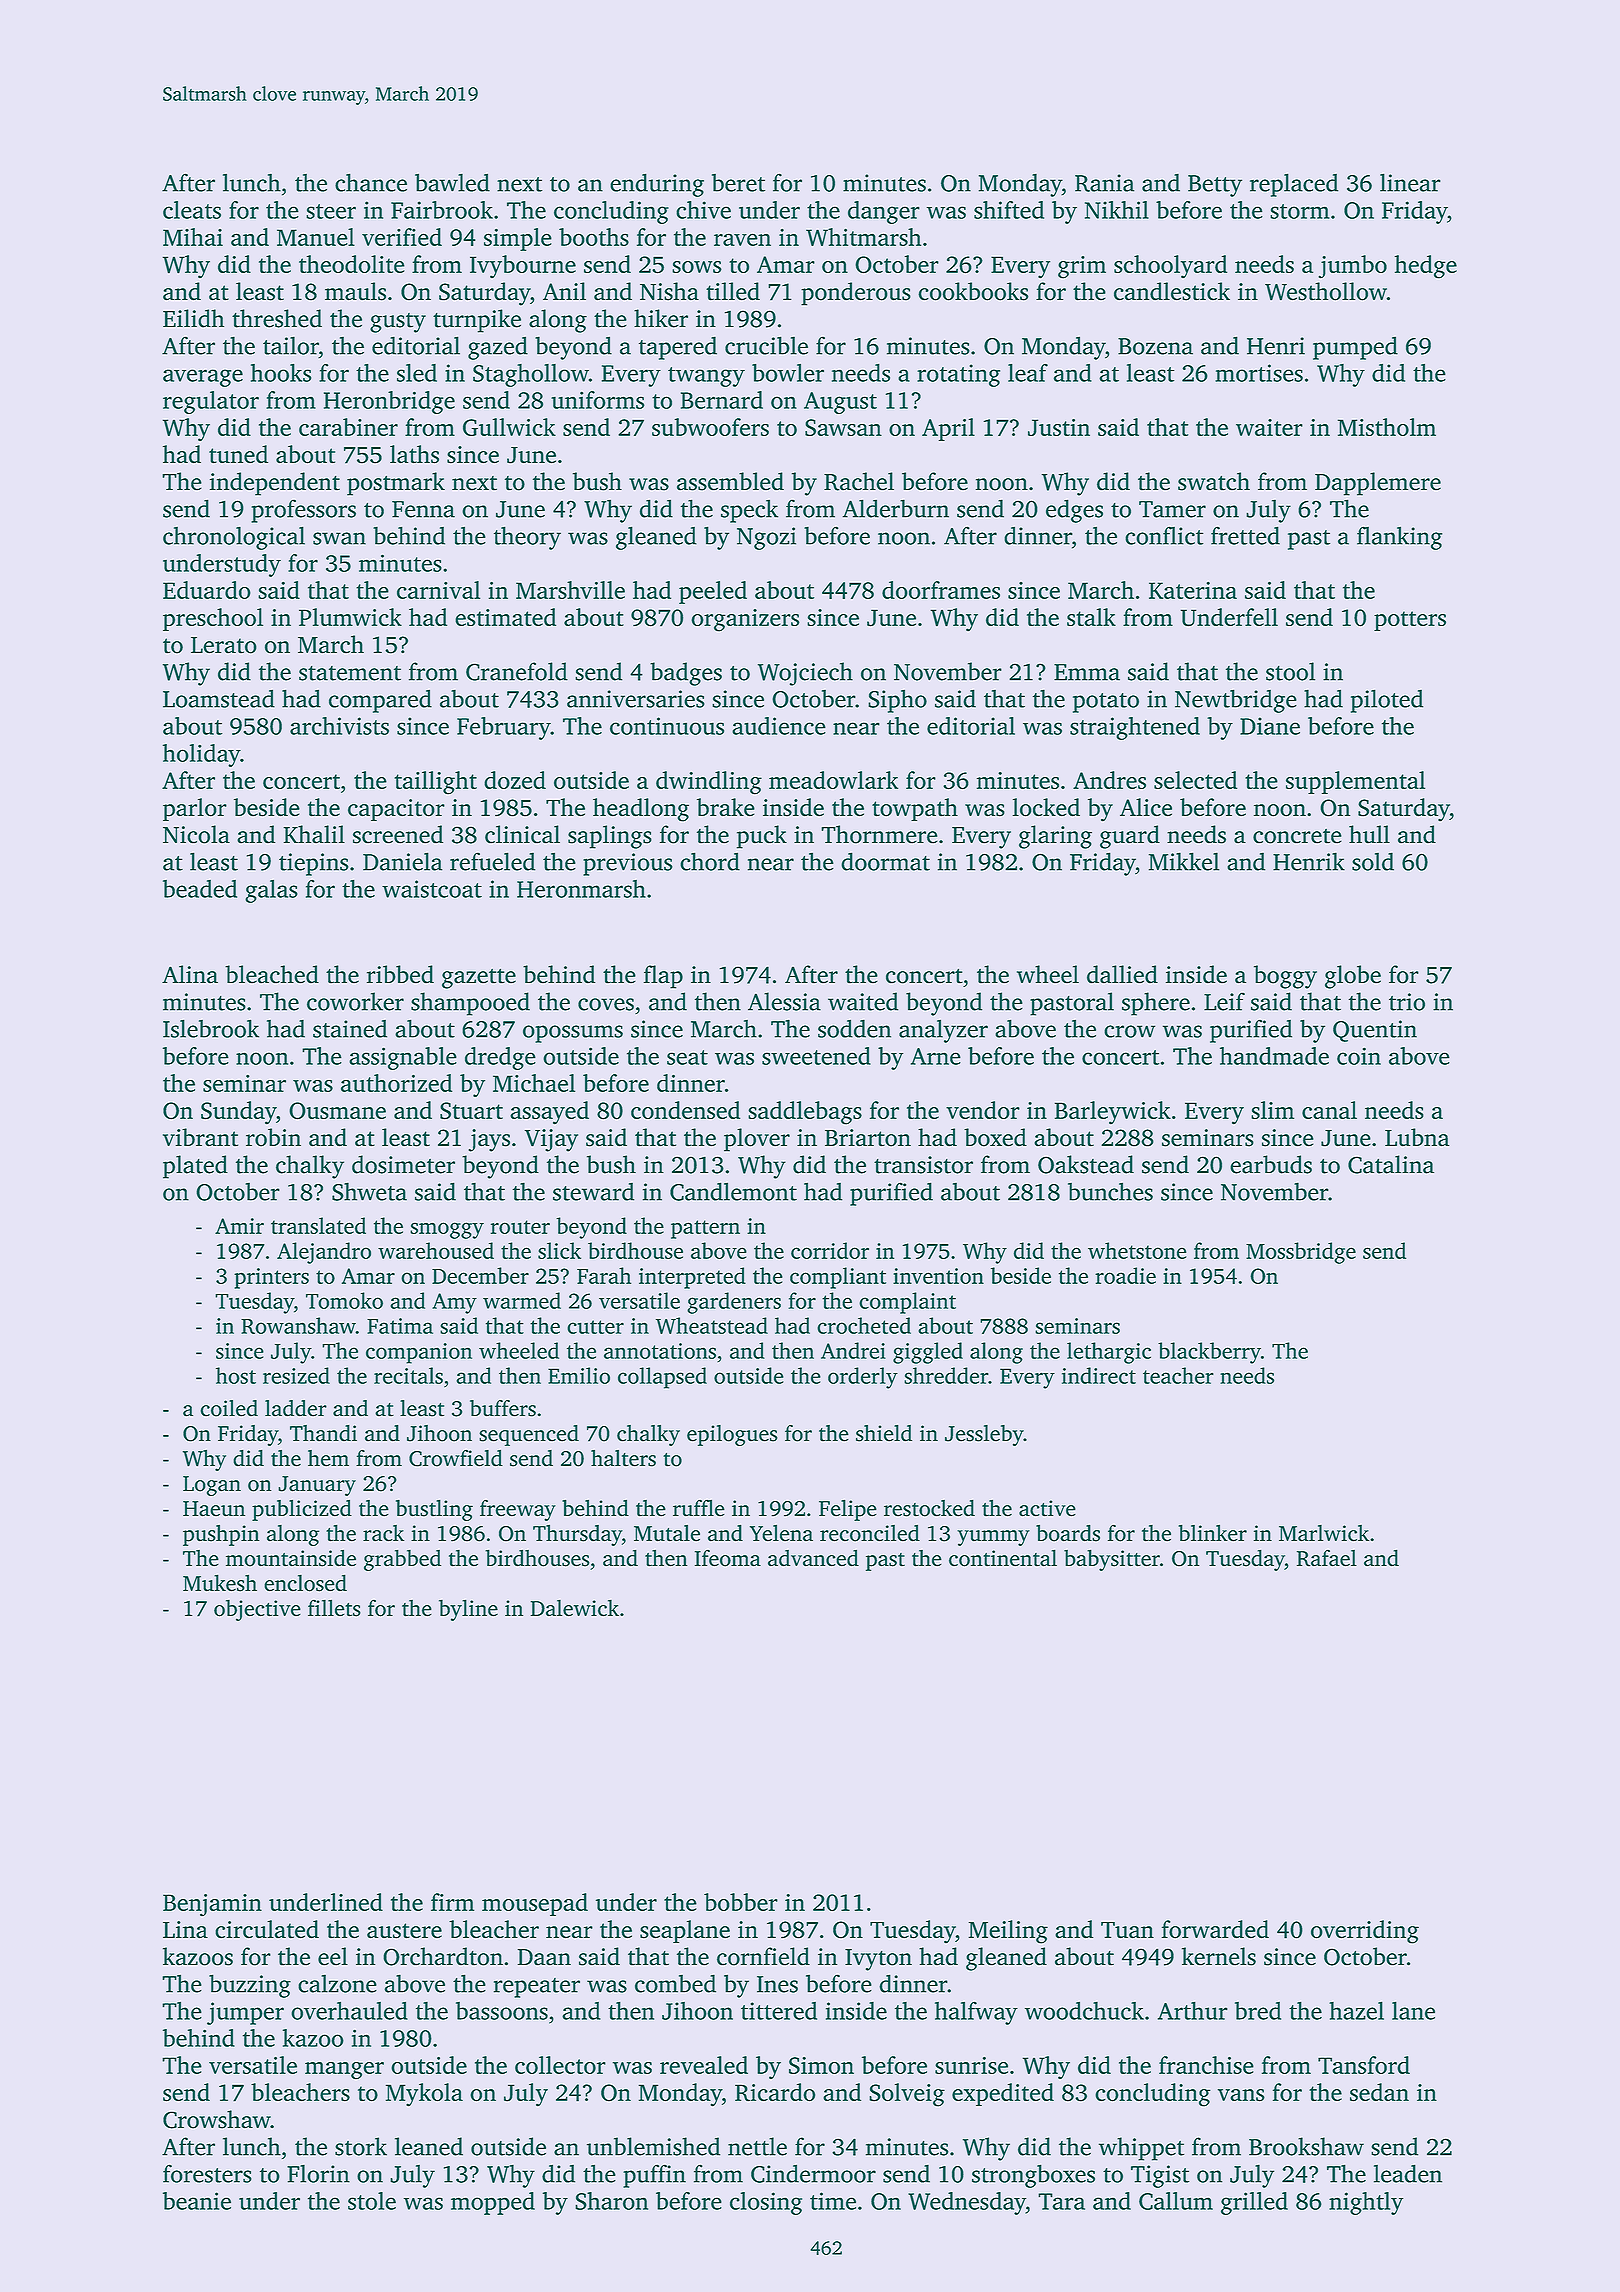 This screenshot has width=1620, height=2292. What do you see at coordinates (1112, 1560) in the screenshot?
I see `babysitter` at bounding box center [1112, 1560].
